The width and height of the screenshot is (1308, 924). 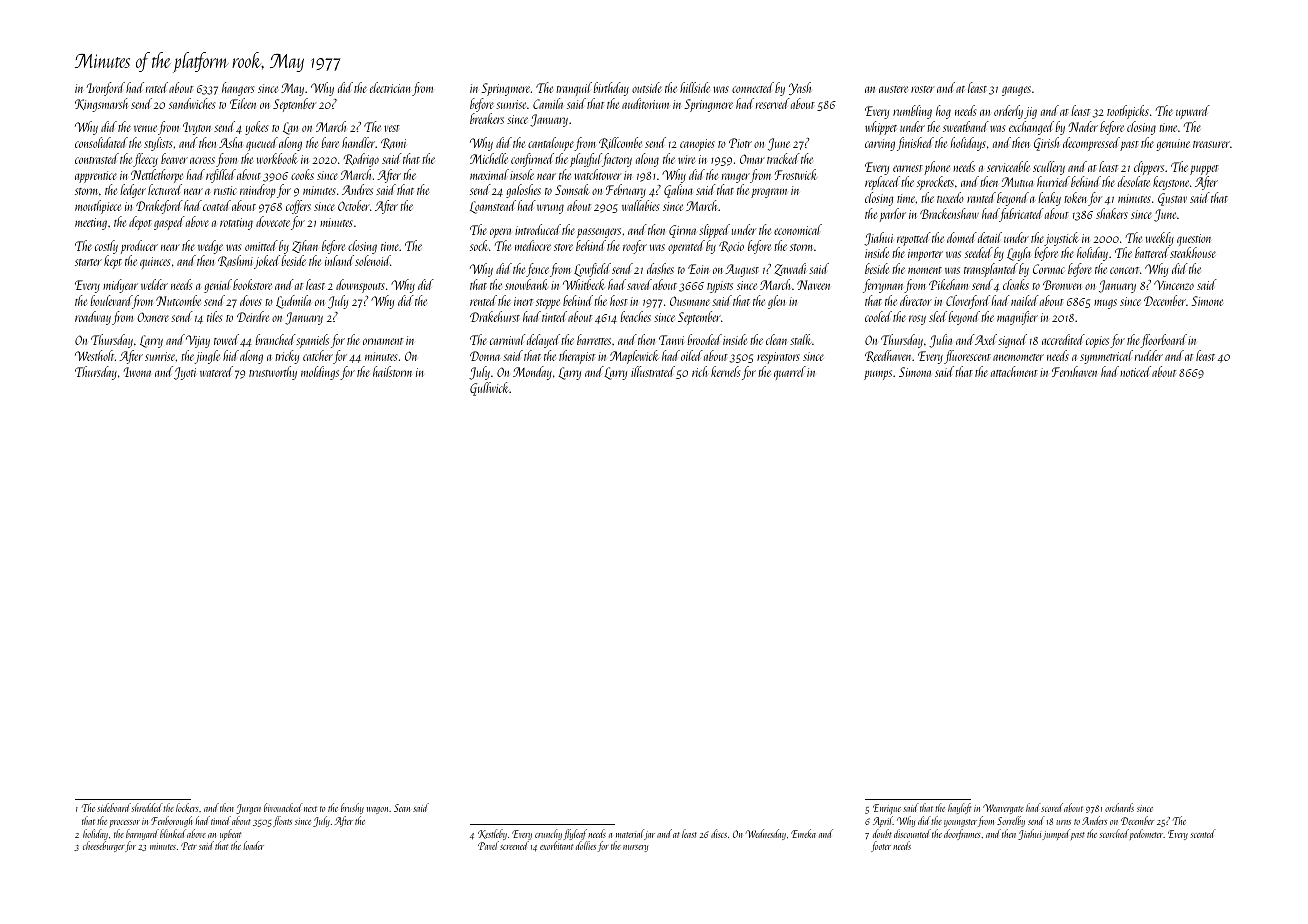 I want to click on processor, so click(x=125, y=823).
